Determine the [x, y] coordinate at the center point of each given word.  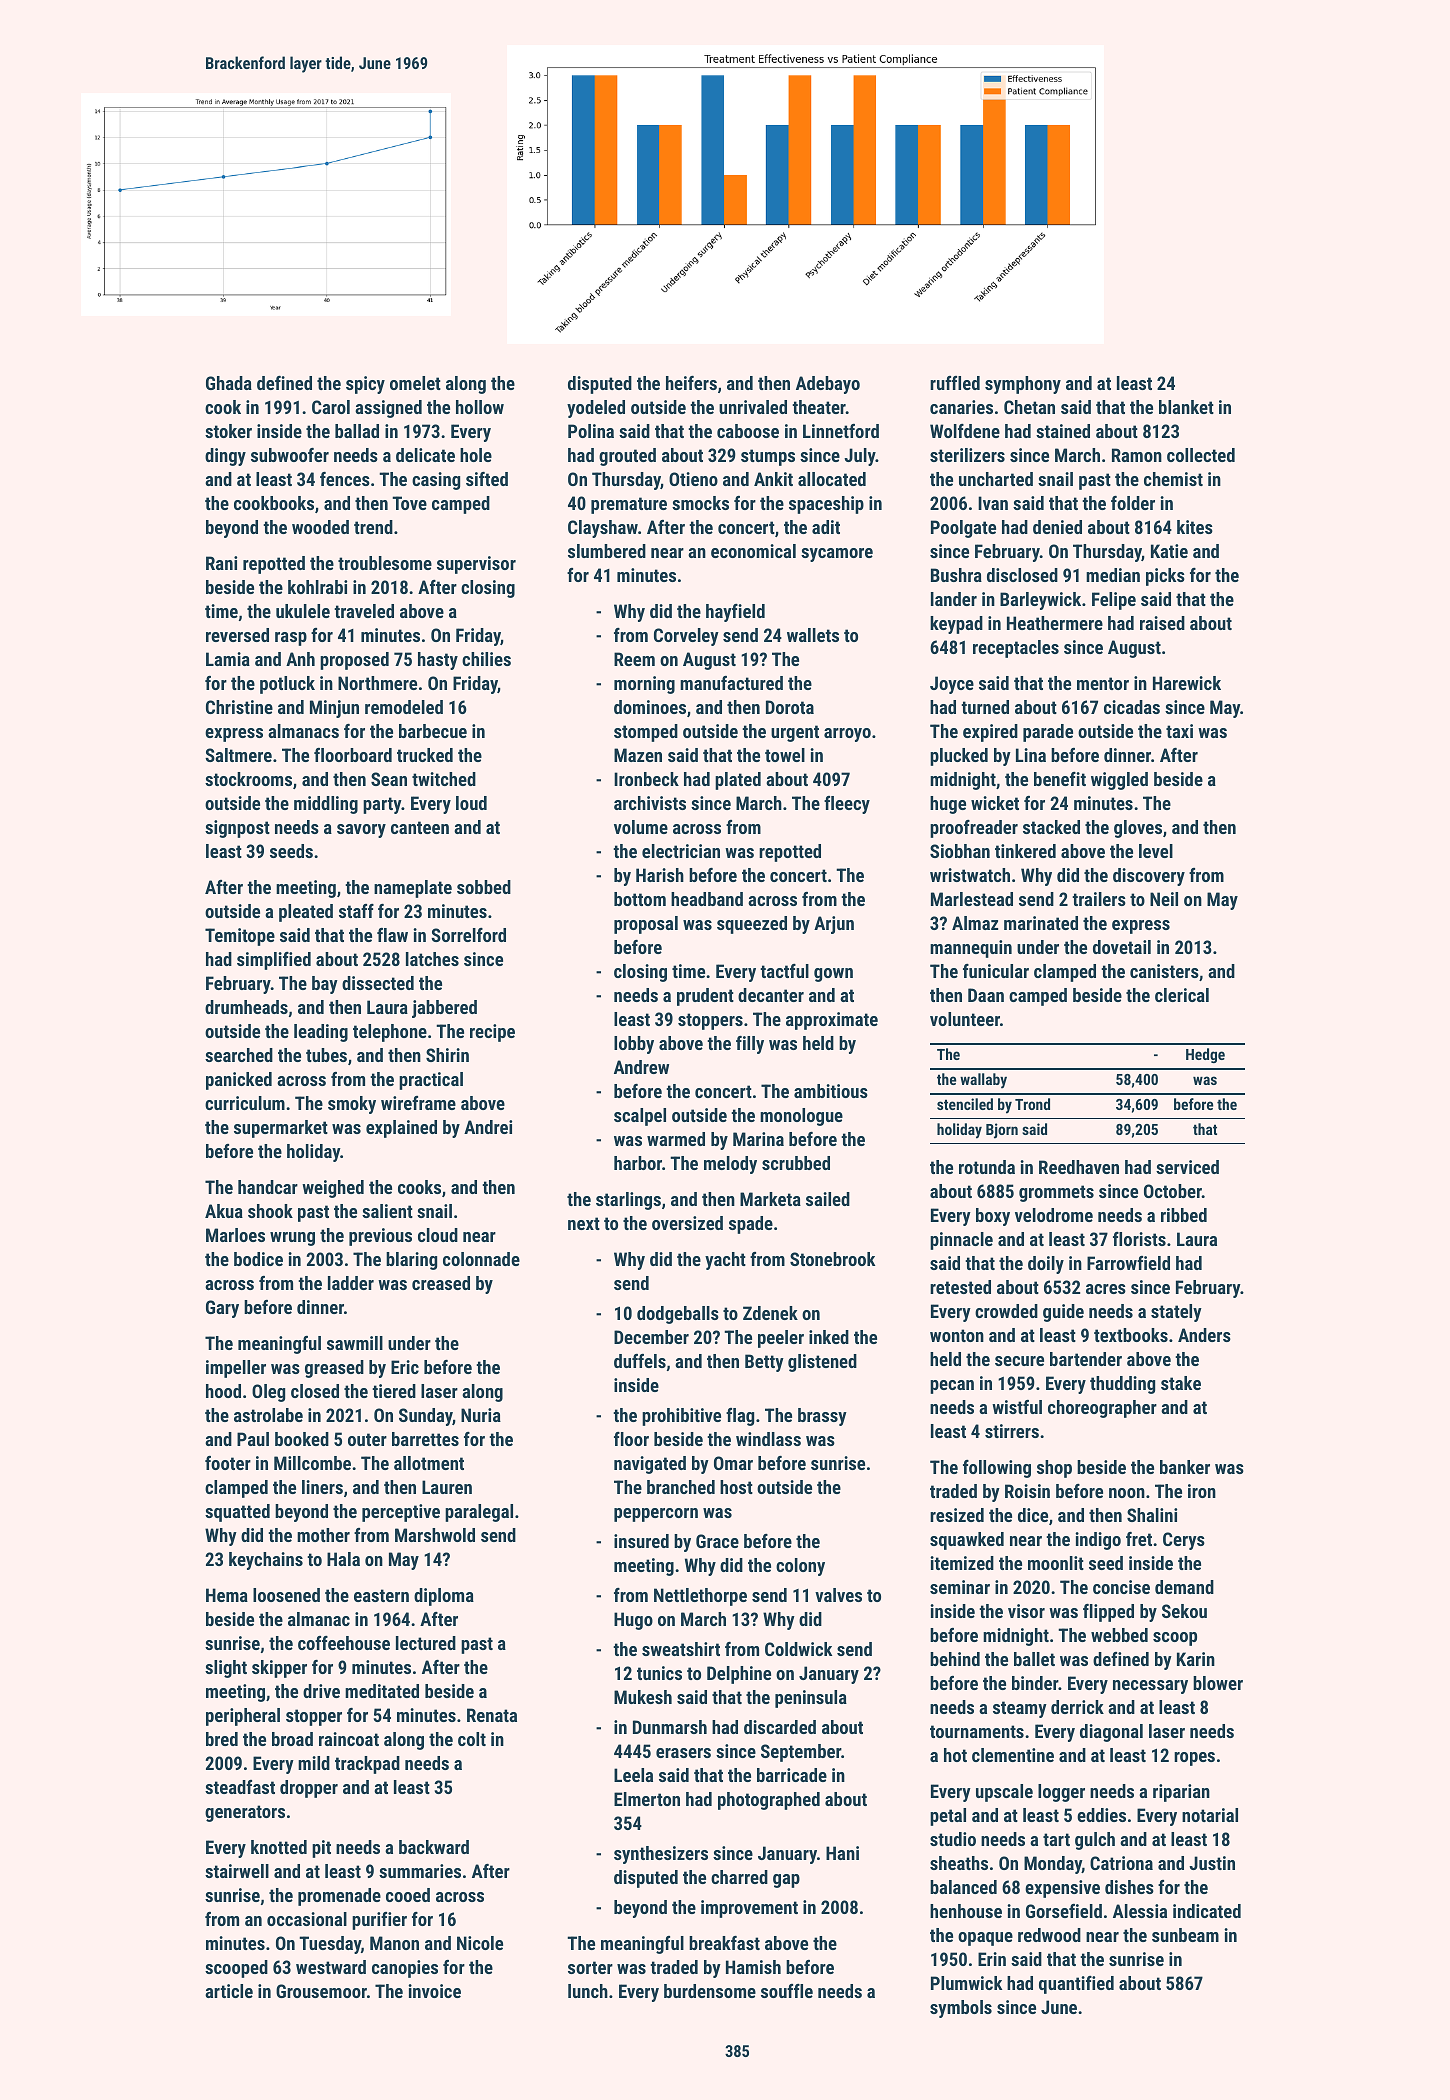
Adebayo [828, 385]
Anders [1204, 1335]
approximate [832, 1021]
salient [387, 1211]
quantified [1076, 1985]
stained [1063, 431]
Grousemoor [321, 1991]
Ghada [229, 383]
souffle [787, 1991]
